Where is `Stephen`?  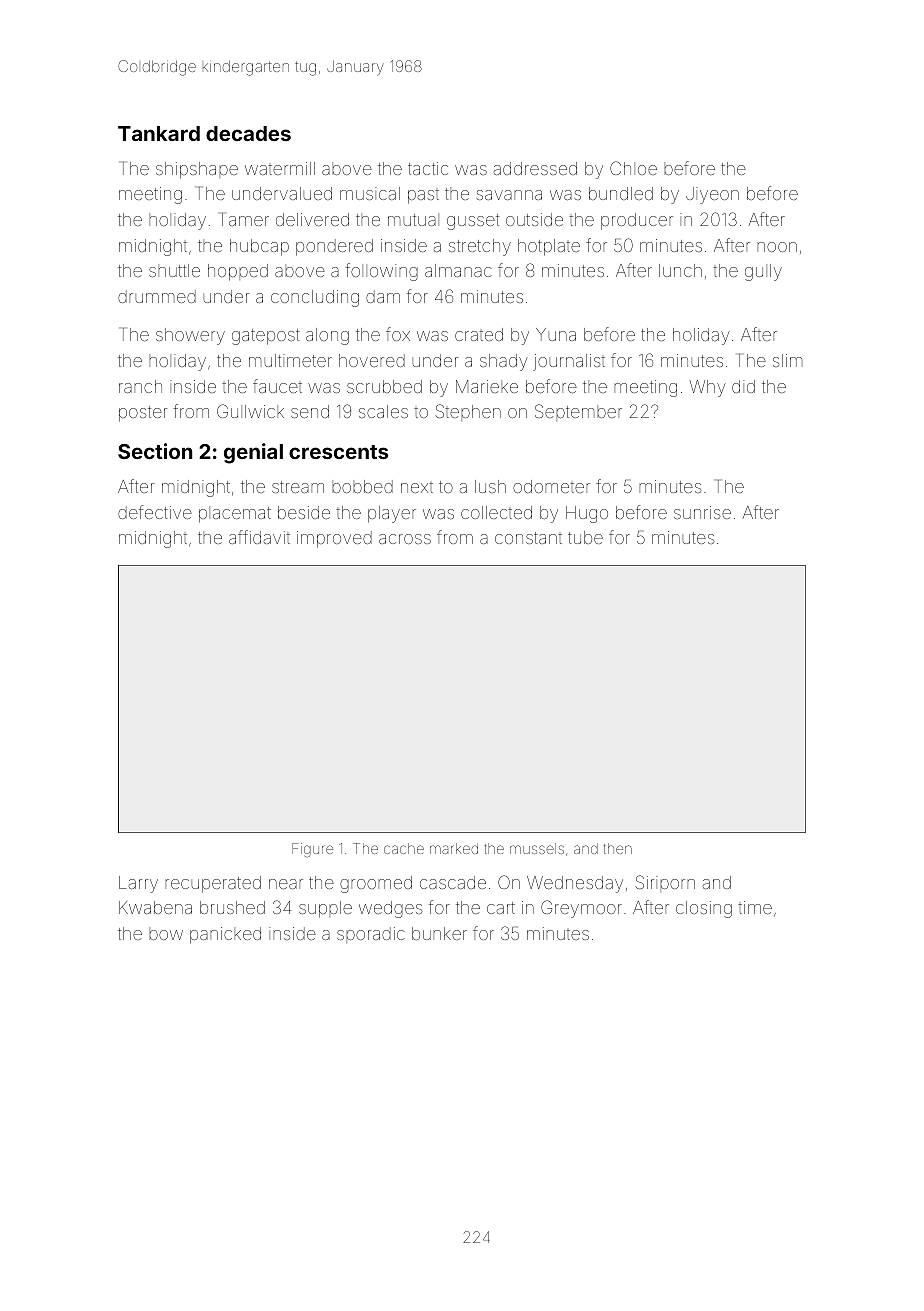
Stephen is located at coordinates (468, 412).
